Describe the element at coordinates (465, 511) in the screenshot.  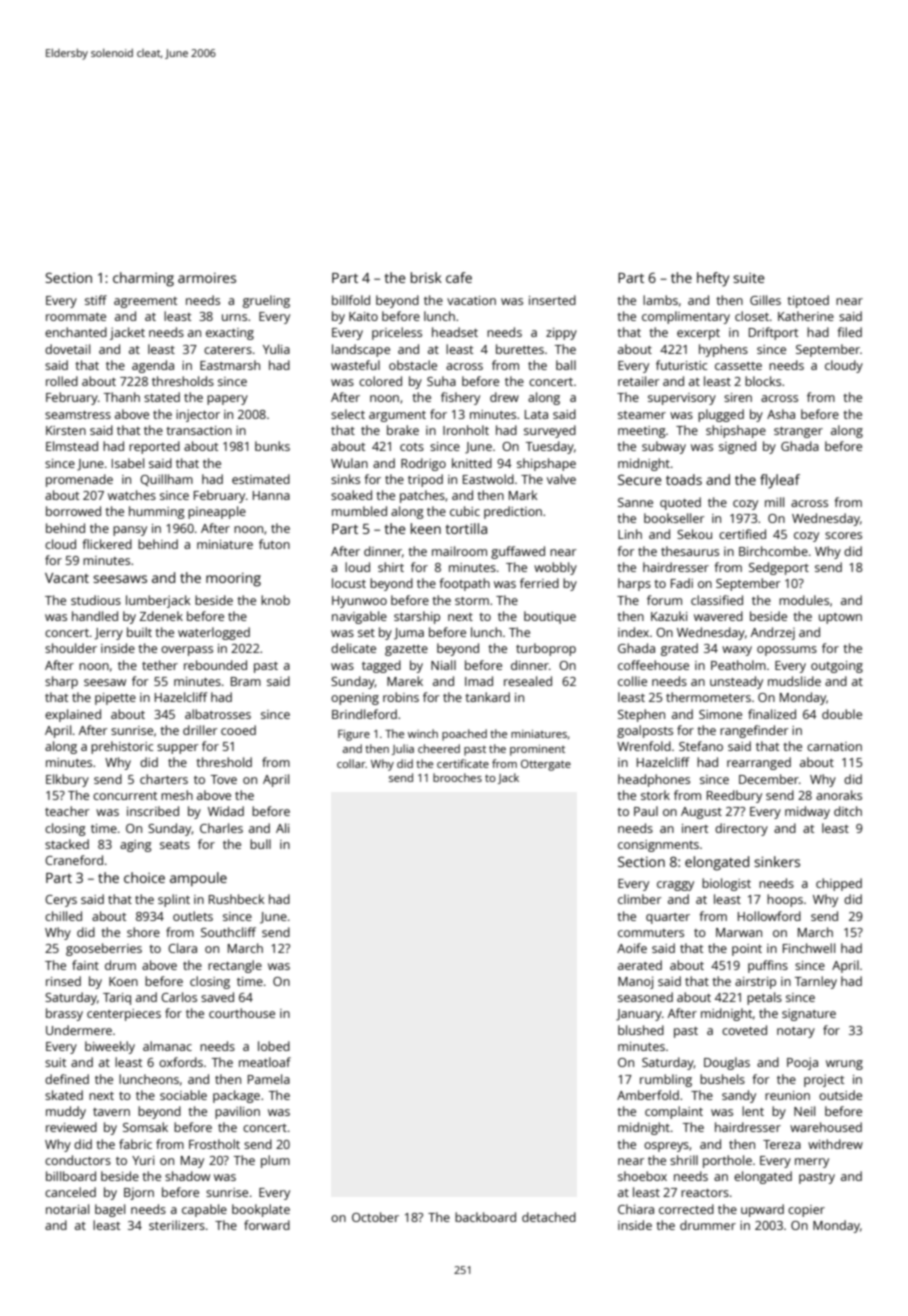
I see `cubic` at that location.
